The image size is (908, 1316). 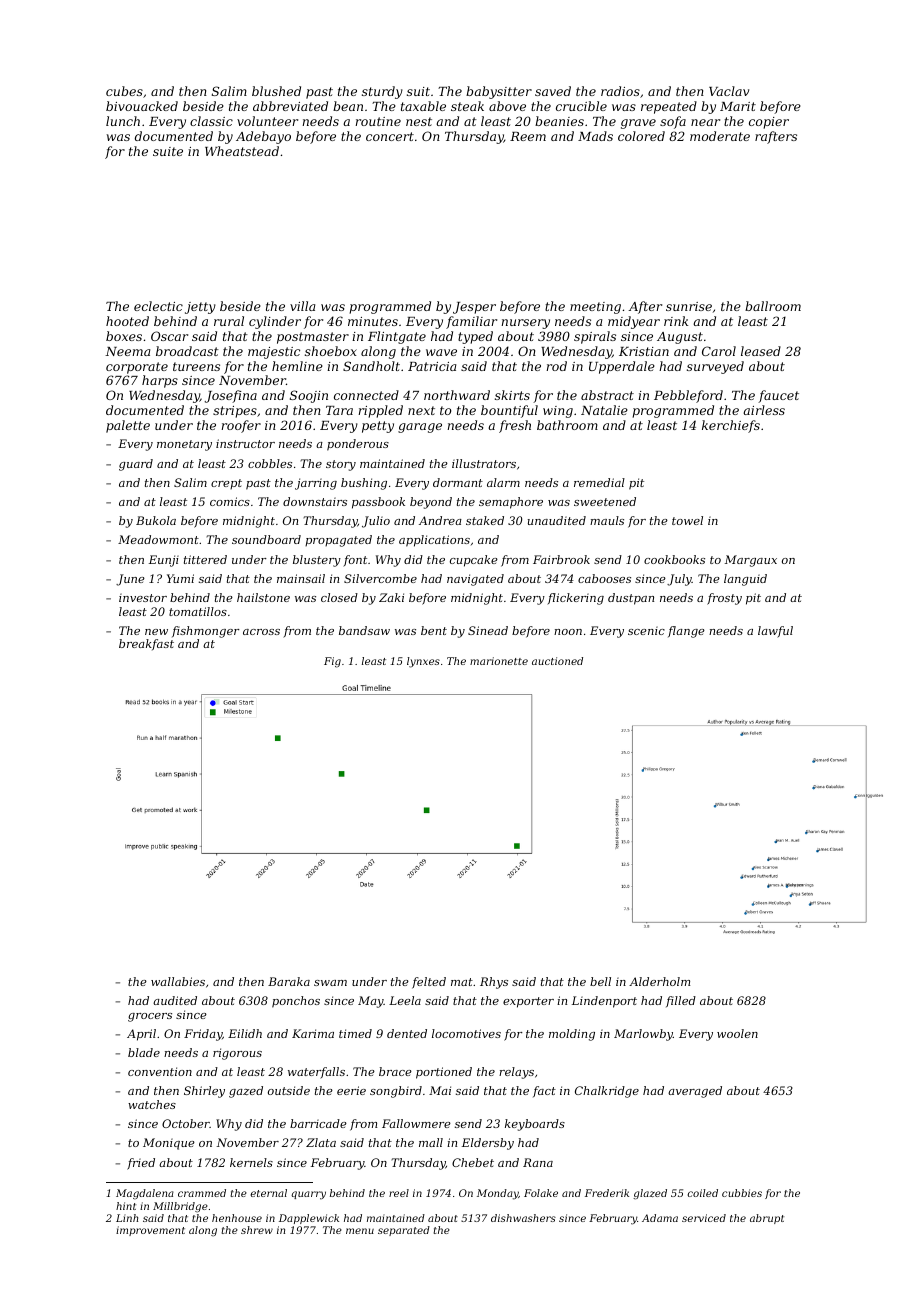 What do you see at coordinates (423, 662) in the screenshot?
I see `lynxes` at bounding box center [423, 662].
